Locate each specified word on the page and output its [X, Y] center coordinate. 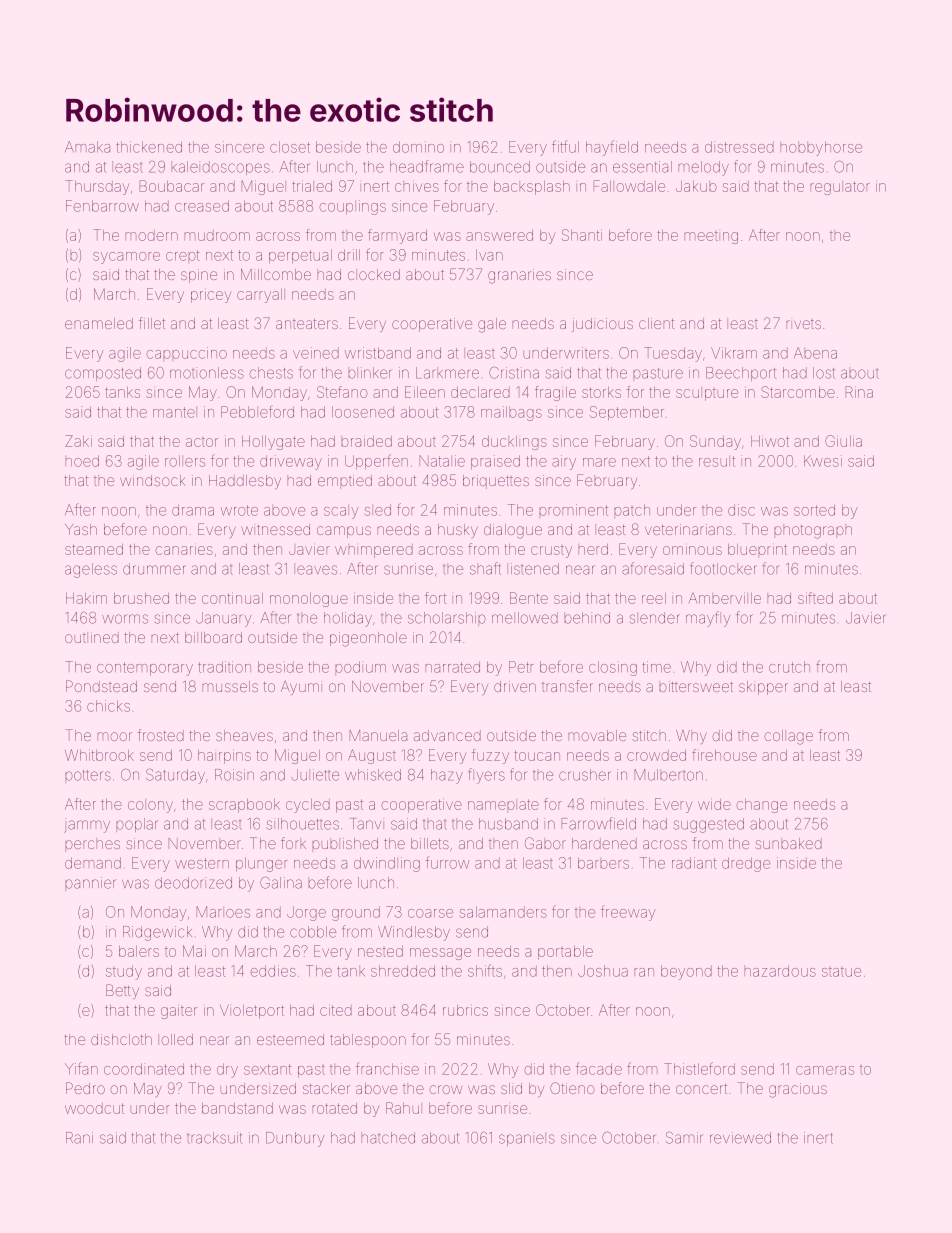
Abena [815, 353]
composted [103, 374]
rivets [804, 324]
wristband [378, 353]
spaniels [527, 1139]
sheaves [244, 735]
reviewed [740, 1138]
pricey [211, 297]
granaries [519, 276]
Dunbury [295, 1139]
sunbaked [788, 843]
